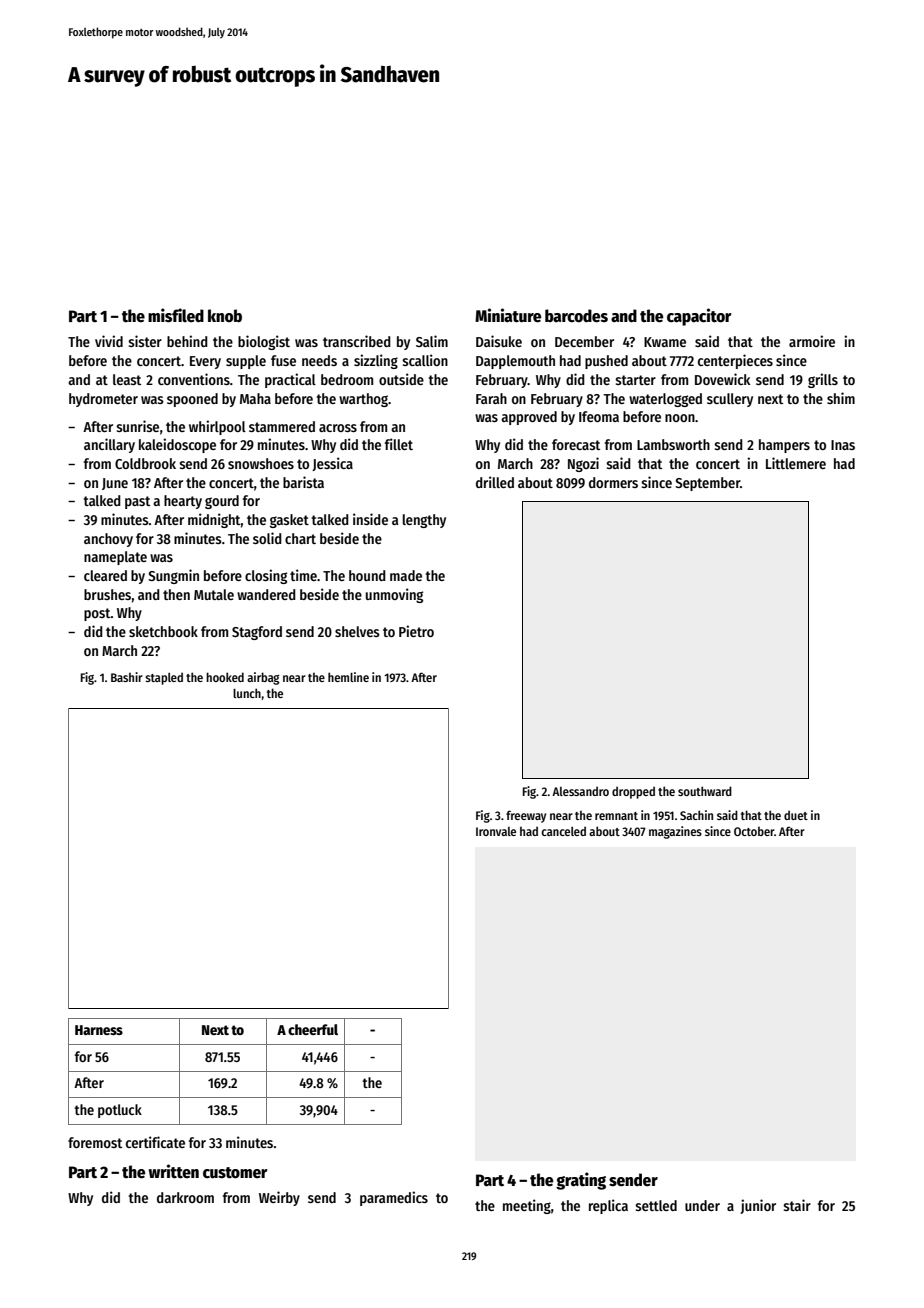 The height and width of the image is (1308, 924). Describe the element at coordinates (225, 316) in the image. I see `knob` at that location.
